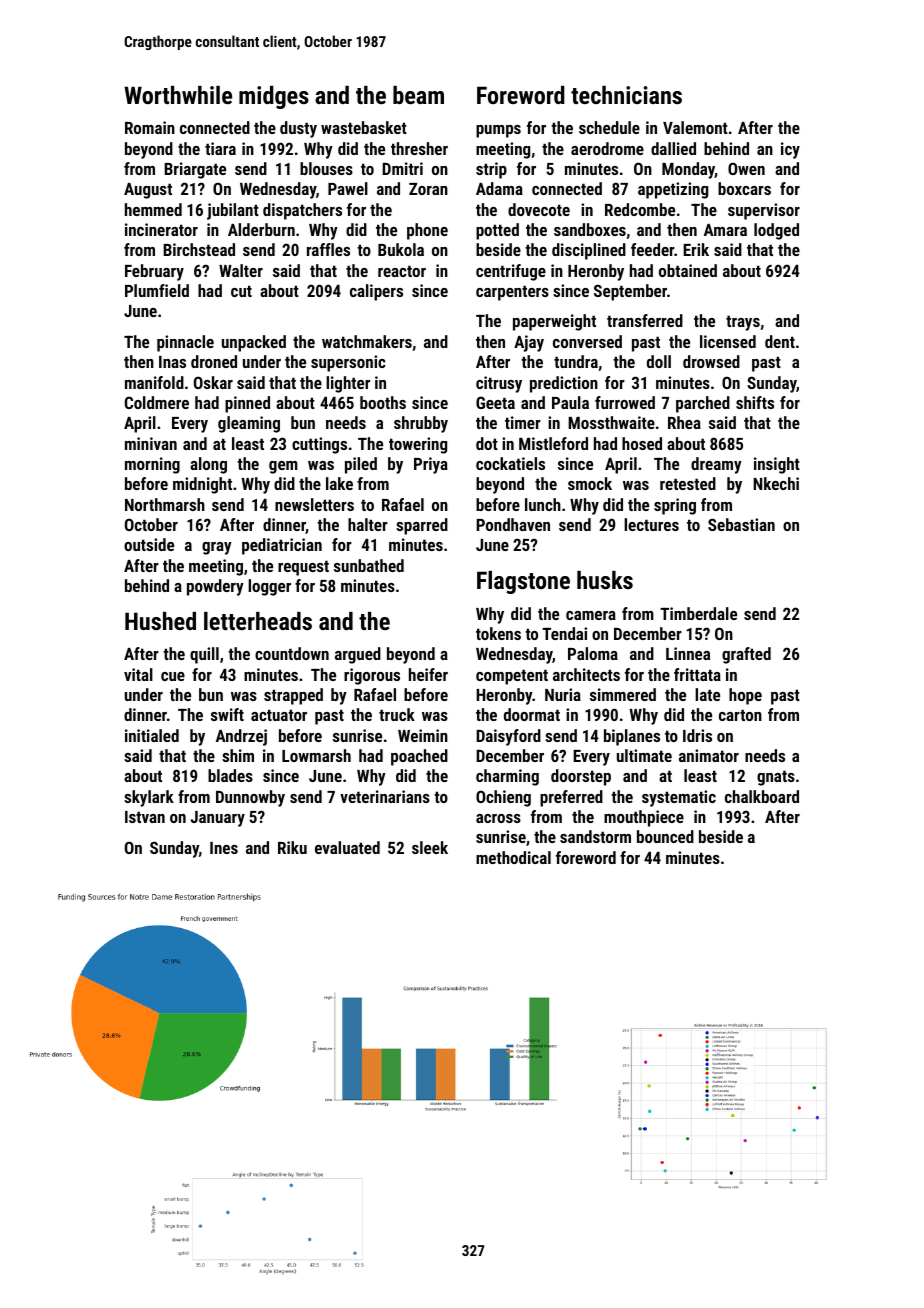 Image resolution: width=924 pixels, height=1308 pixels. What do you see at coordinates (428, 674) in the image?
I see `heifer` at bounding box center [428, 674].
